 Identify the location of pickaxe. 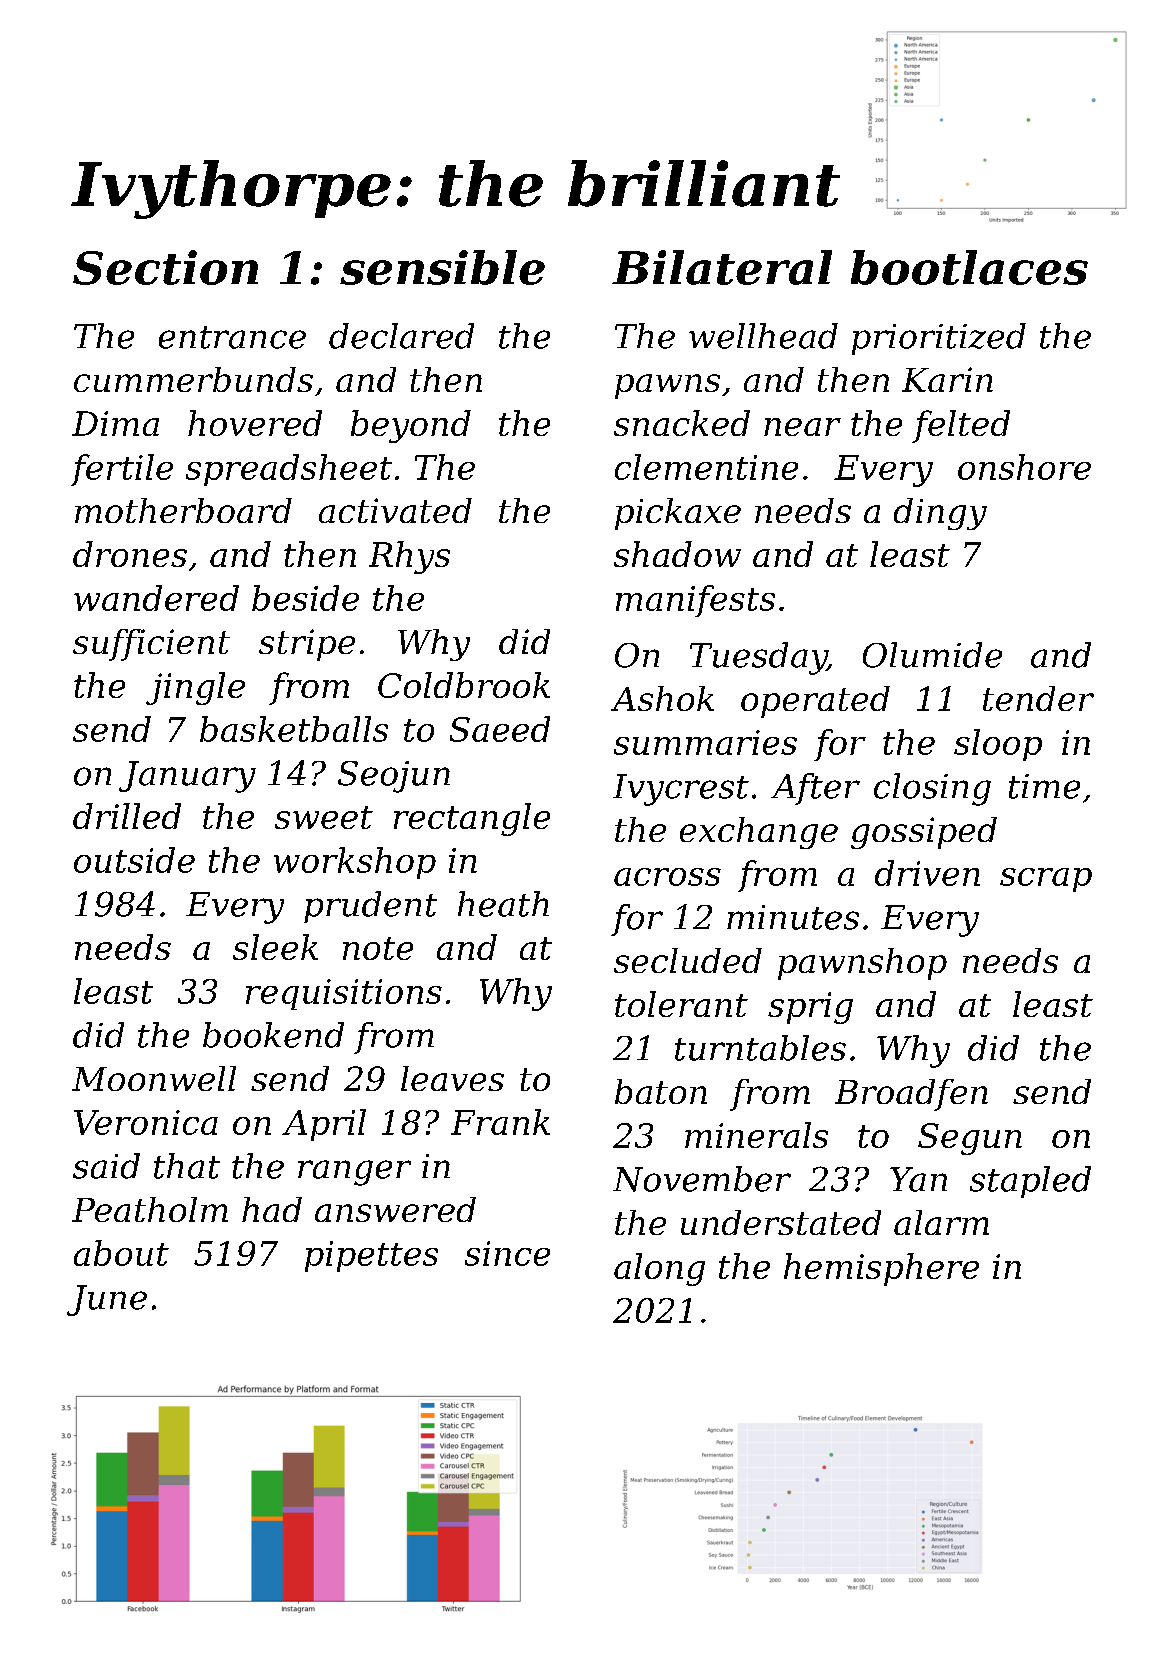
(678, 514).
